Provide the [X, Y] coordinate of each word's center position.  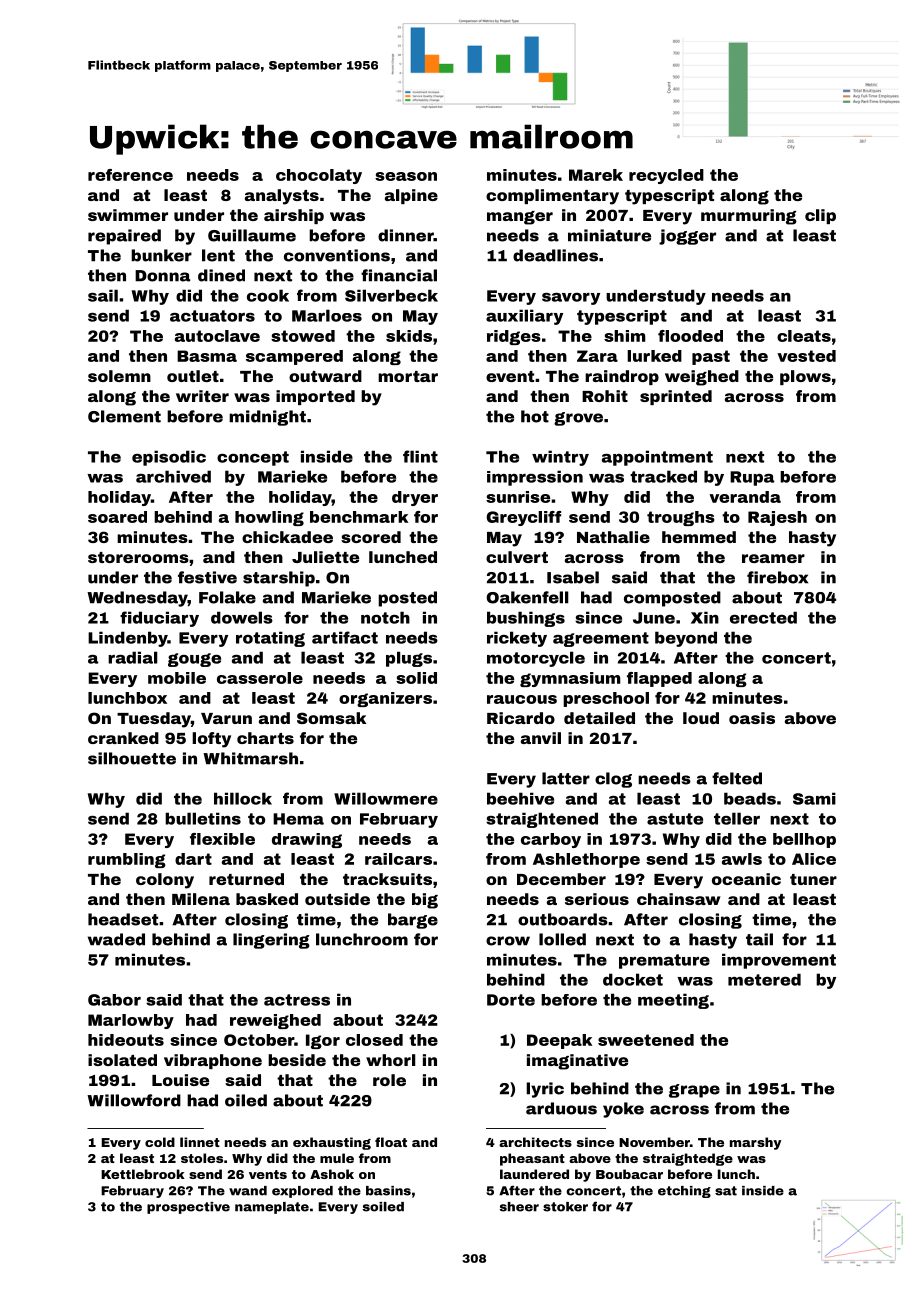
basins [388, 1191]
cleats [804, 336]
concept [253, 458]
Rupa [752, 478]
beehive [520, 798]
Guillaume [252, 235]
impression [535, 478]
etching [684, 1192]
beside [297, 1060]
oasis [752, 718]
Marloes [327, 315]
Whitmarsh [250, 758]
